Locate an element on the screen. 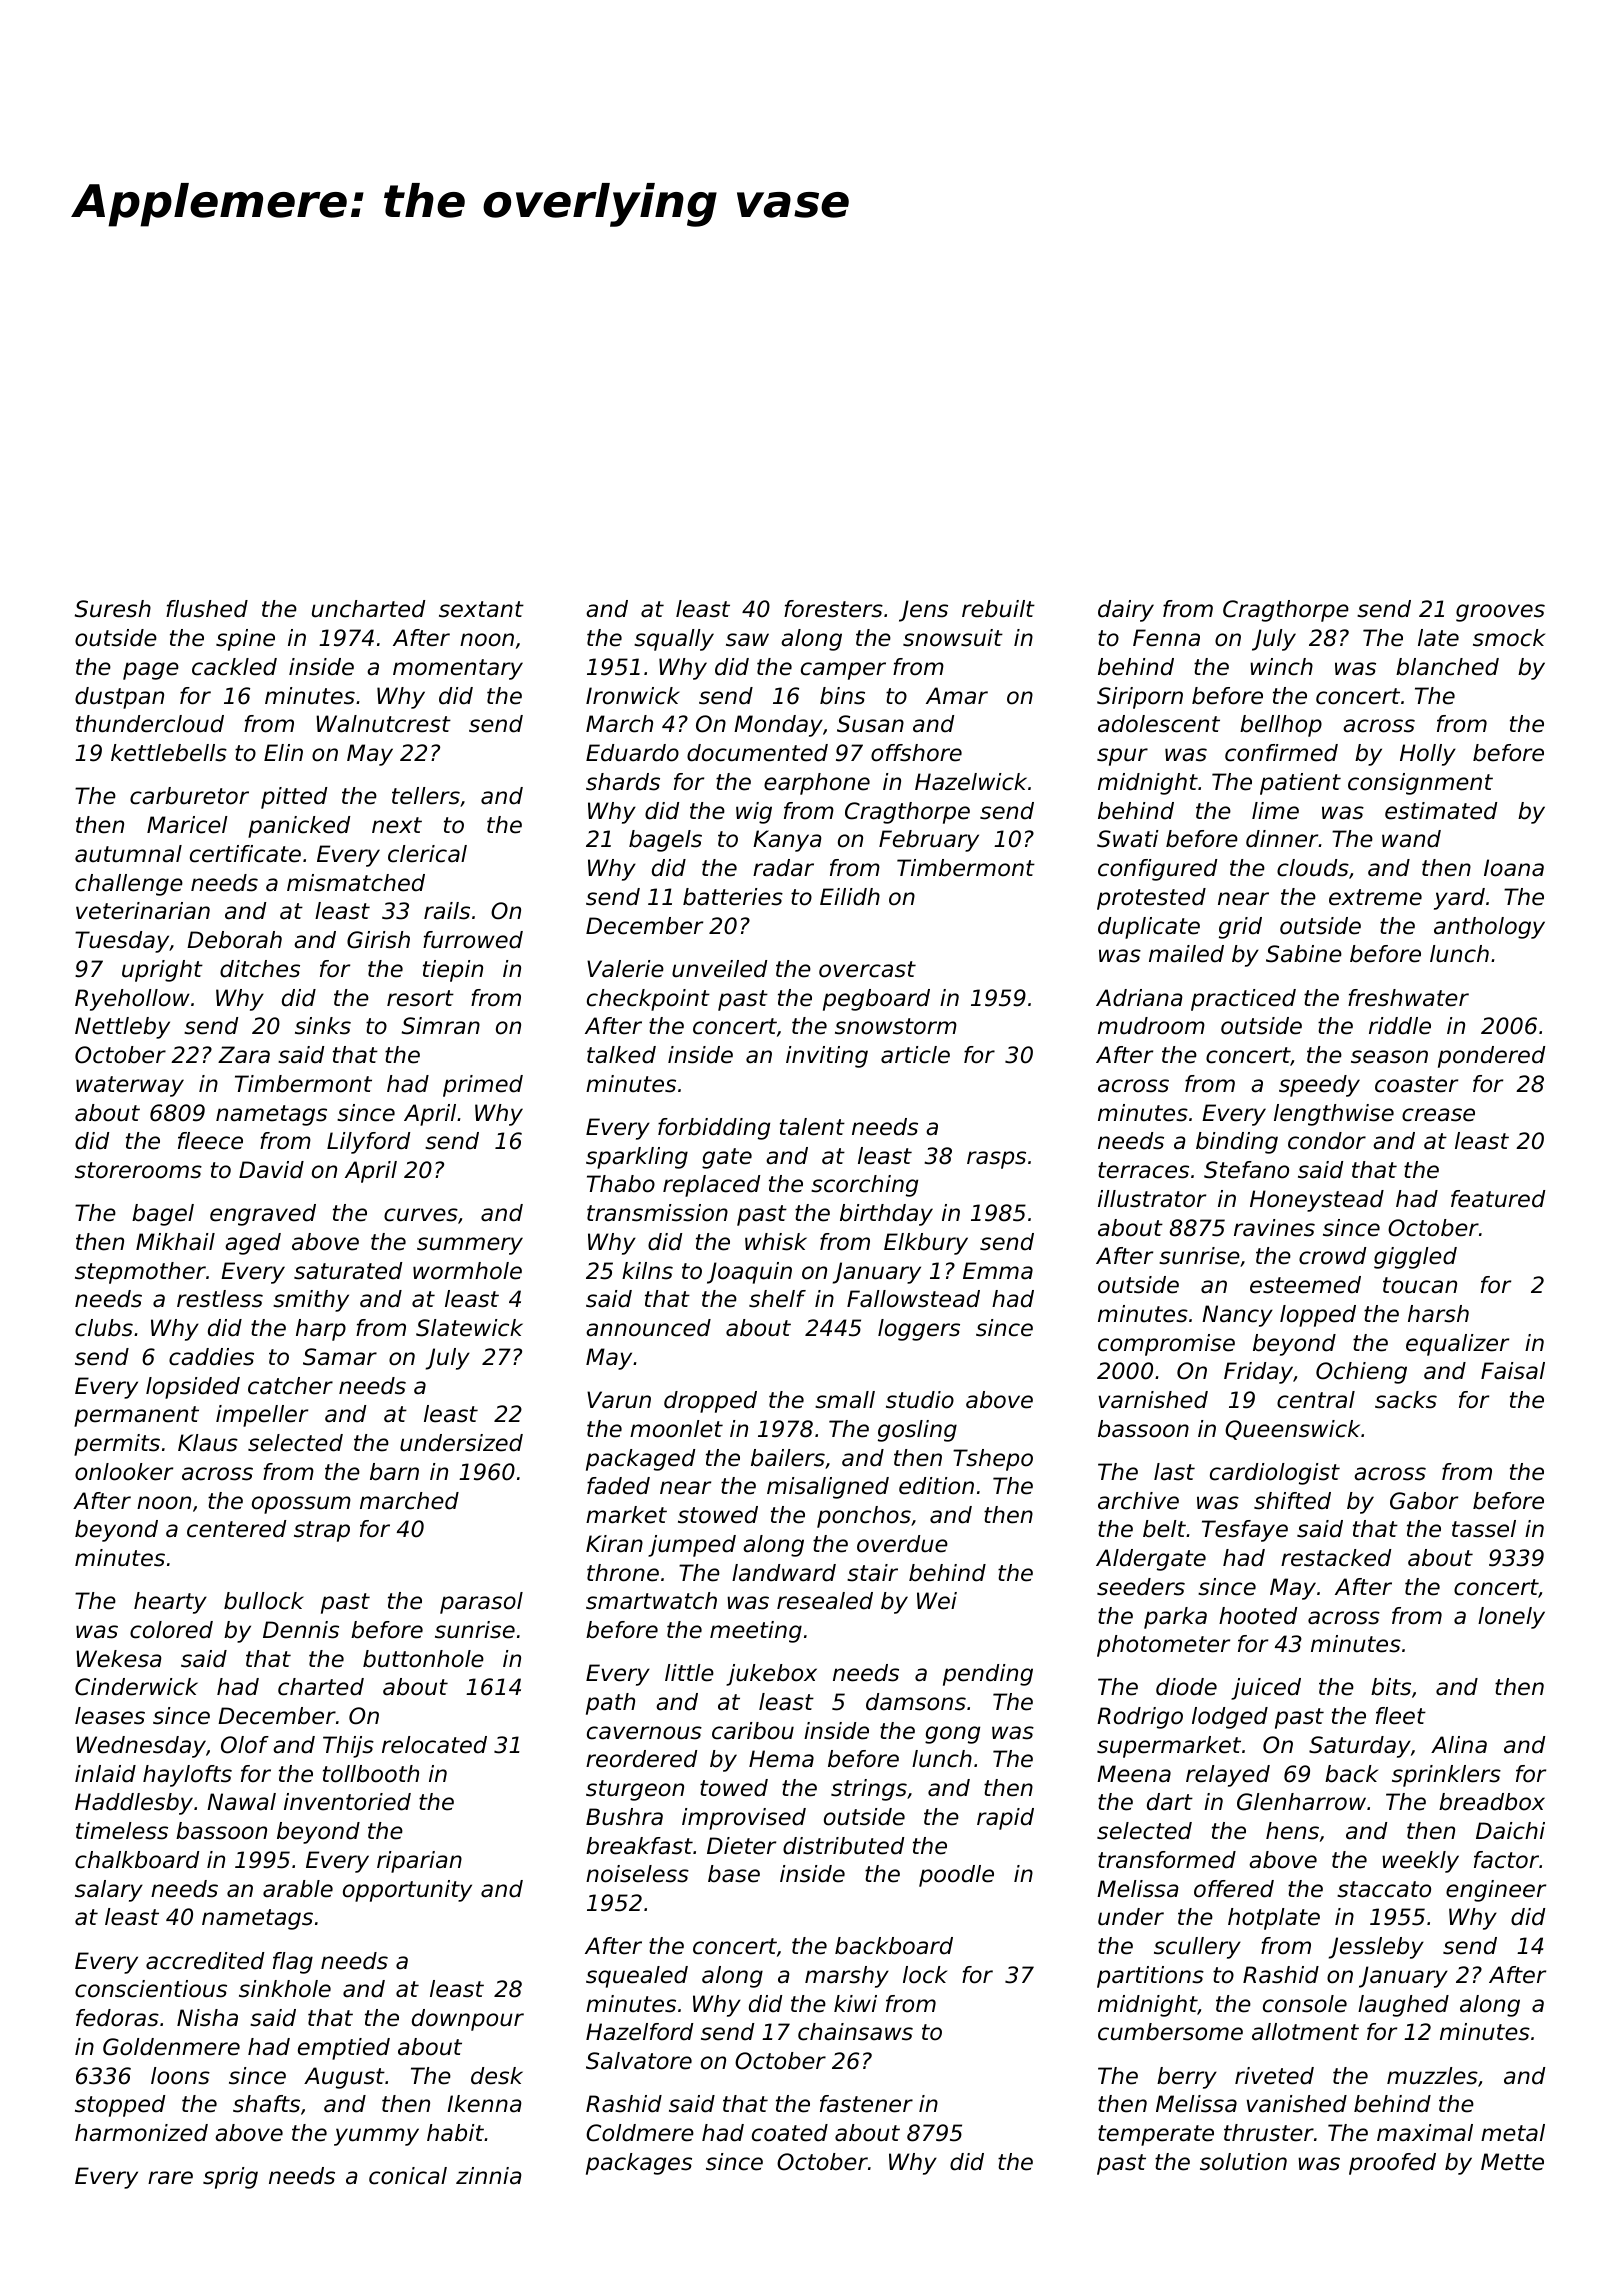 This screenshot has width=1620, height=2292. sextant is located at coordinates (481, 609).
